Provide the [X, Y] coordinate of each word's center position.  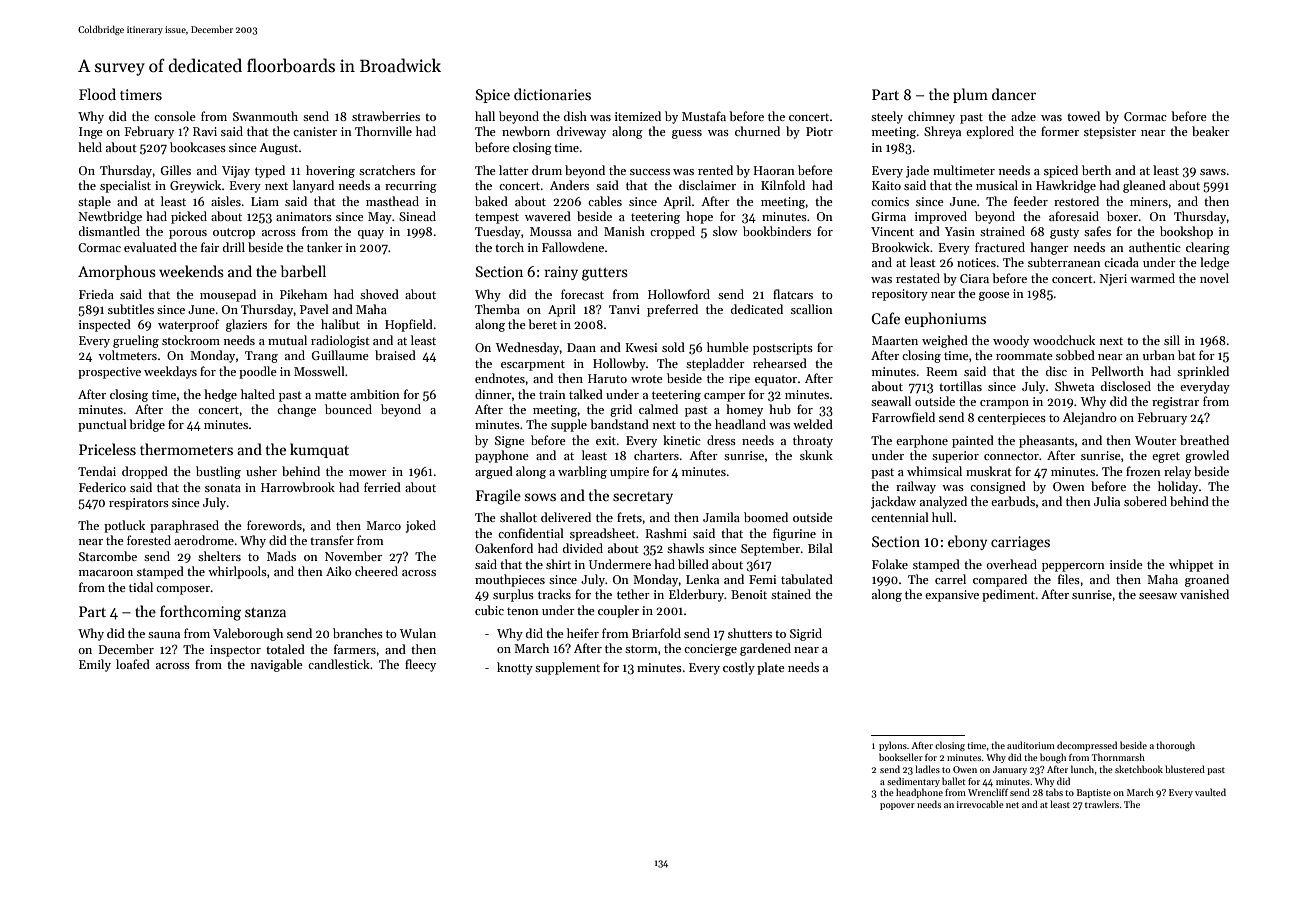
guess [687, 134]
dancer [1014, 94]
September [770, 549]
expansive [952, 596]
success [650, 172]
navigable [277, 665]
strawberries [386, 116]
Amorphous [117, 272]
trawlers [1102, 804]
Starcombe [108, 556]
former [1060, 131]
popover [897, 806]
